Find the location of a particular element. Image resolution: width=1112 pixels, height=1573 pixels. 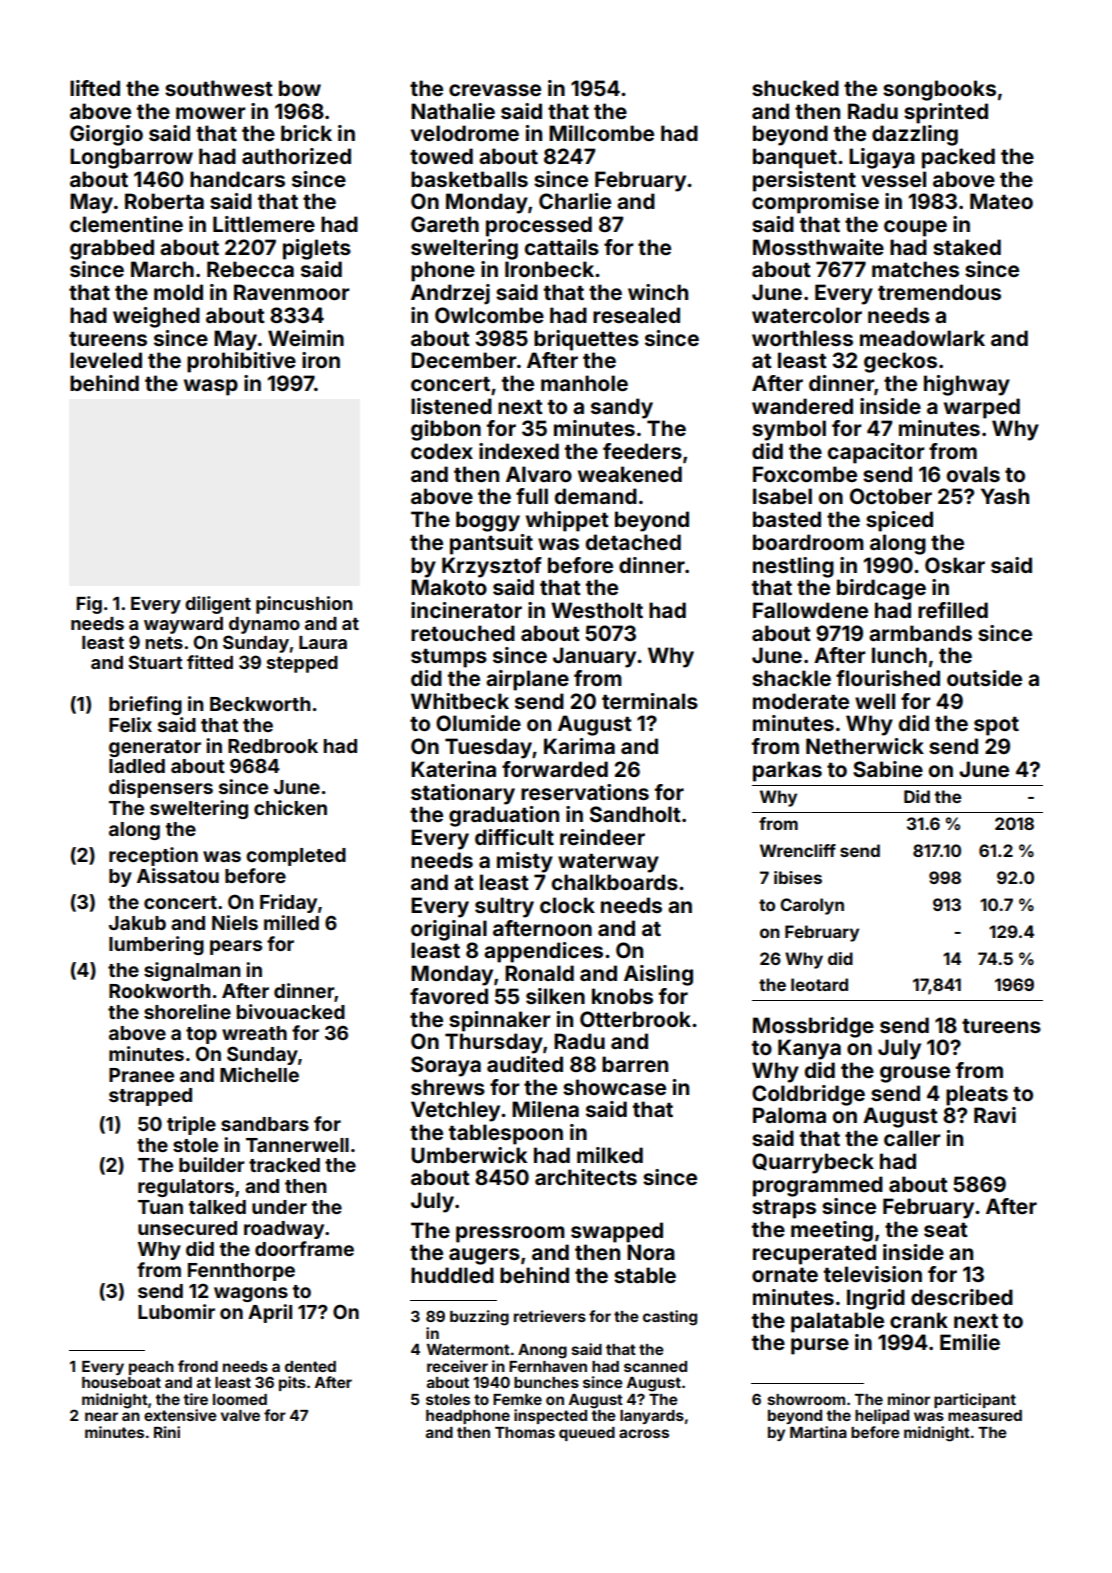

Sabine is located at coordinates (888, 769).
